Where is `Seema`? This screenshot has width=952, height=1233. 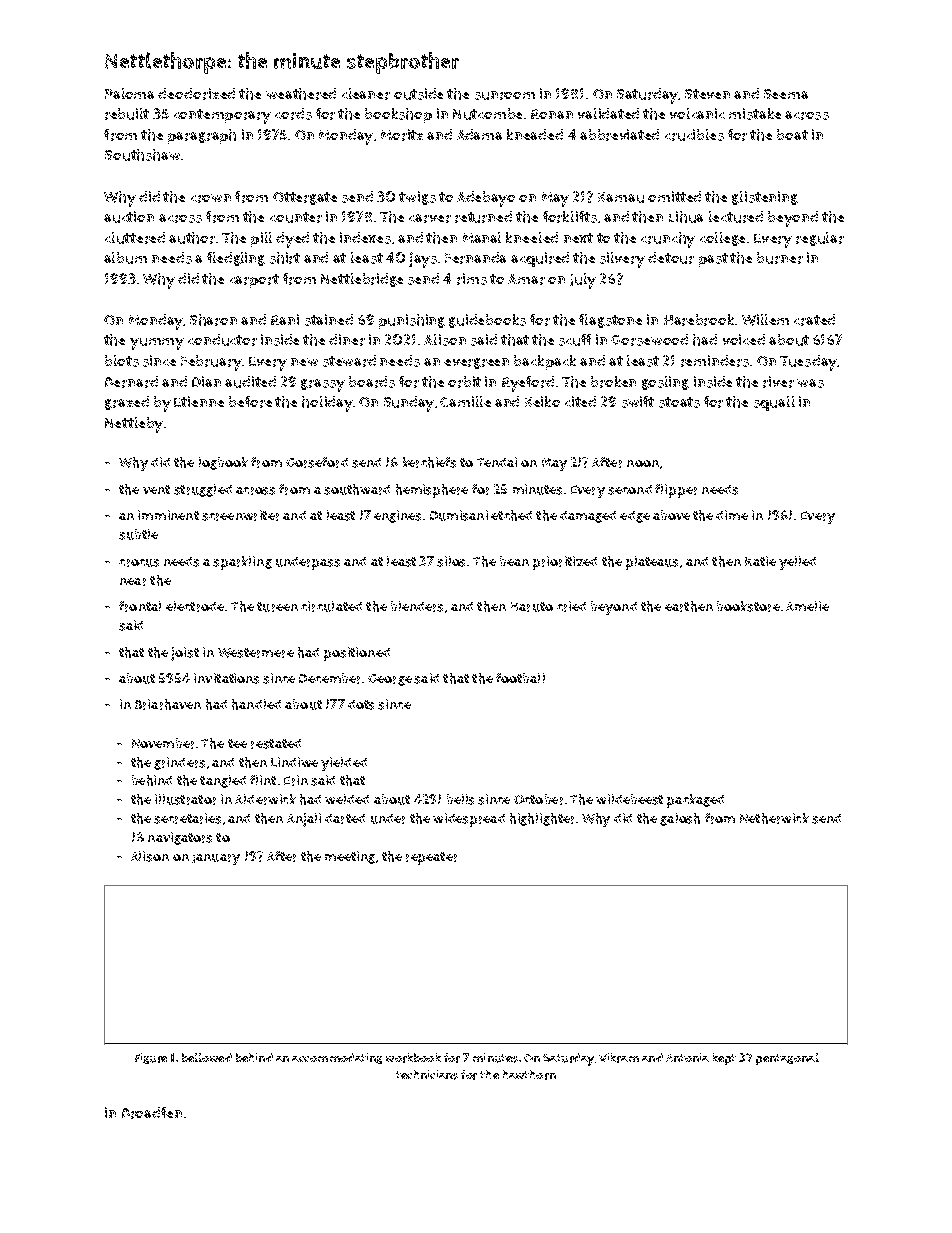
Seema is located at coordinates (786, 94).
